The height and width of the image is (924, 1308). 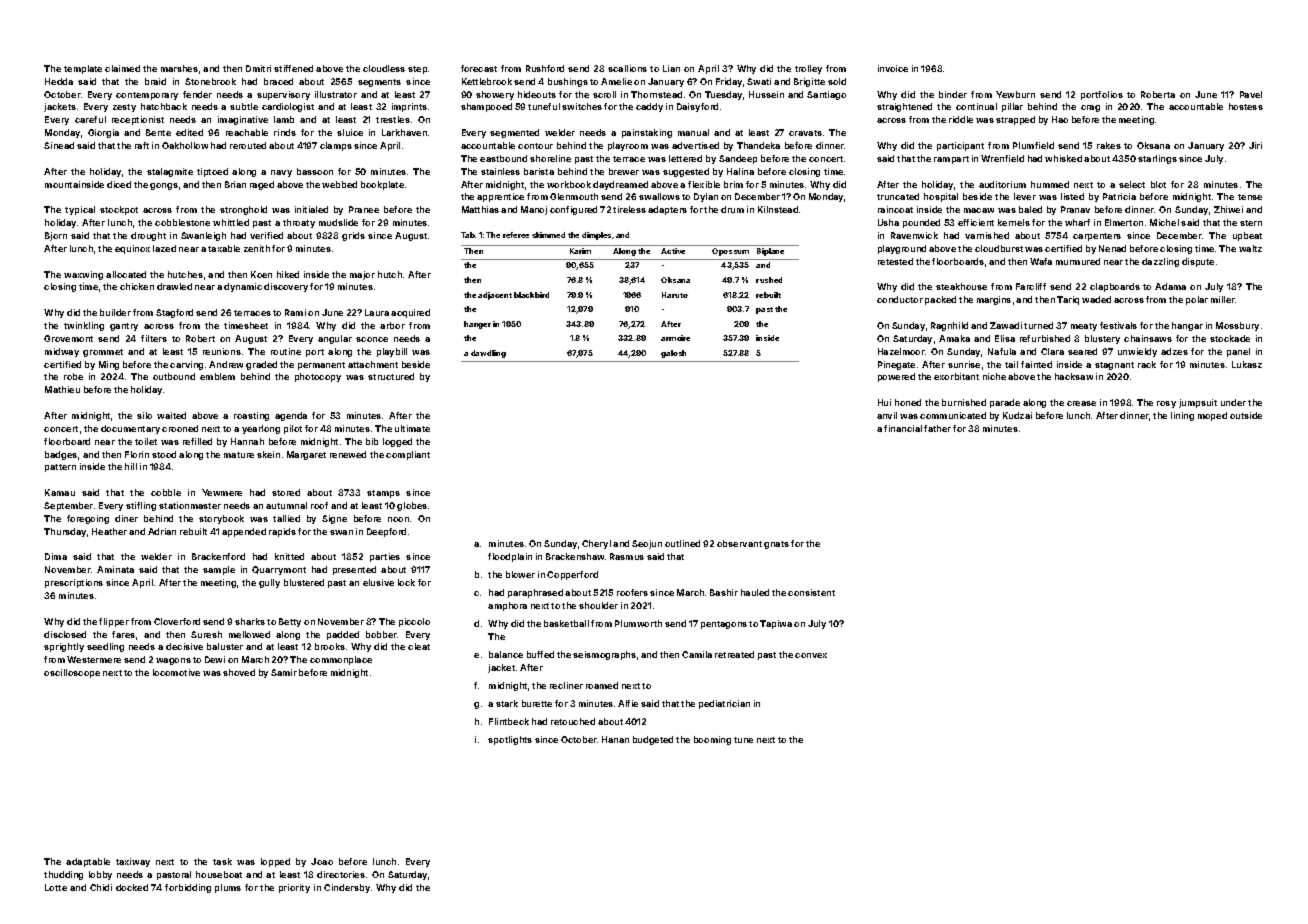 What do you see at coordinates (510, 740) in the image?
I see `spotlights` at bounding box center [510, 740].
